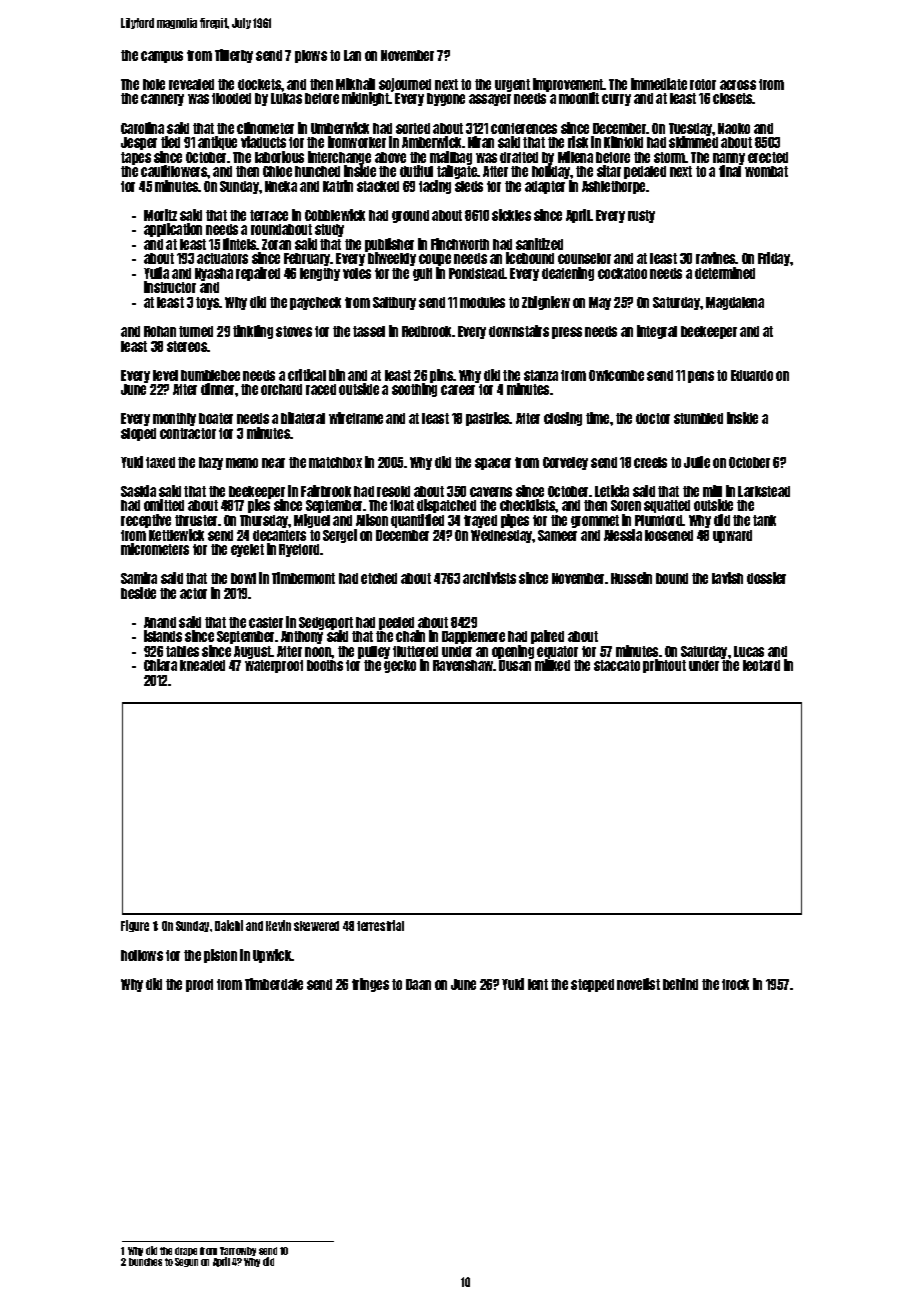 The image size is (924, 1308). Describe the element at coordinates (539, 244) in the screenshot. I see `sanitized` at that location.
